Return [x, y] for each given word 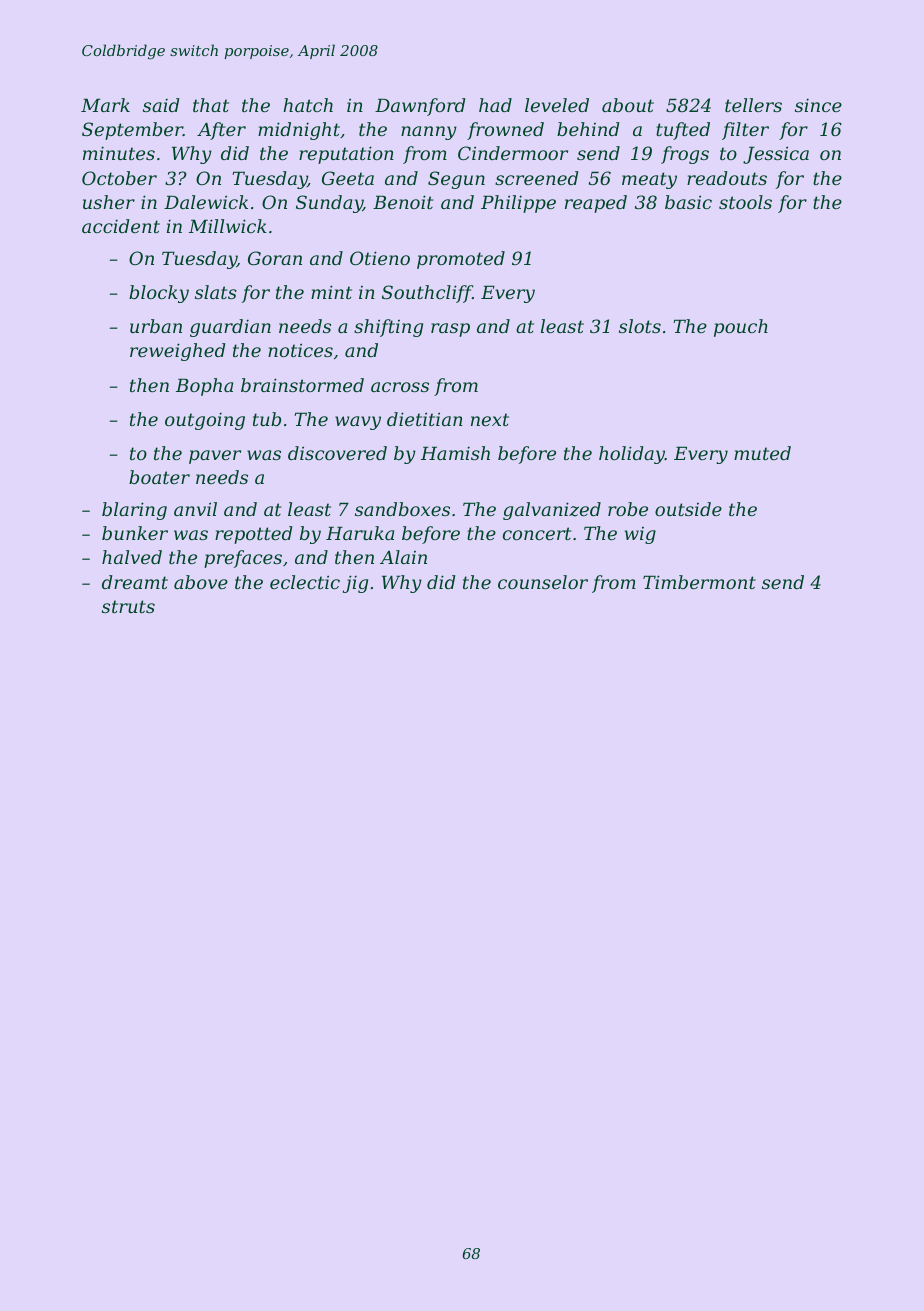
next [490, 419]
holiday [632, 455]
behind [588, 129]
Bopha [204, 387]
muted [762, 453]
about [628, 105]
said [161, 105]
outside [688, 509]
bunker [135, 533]
